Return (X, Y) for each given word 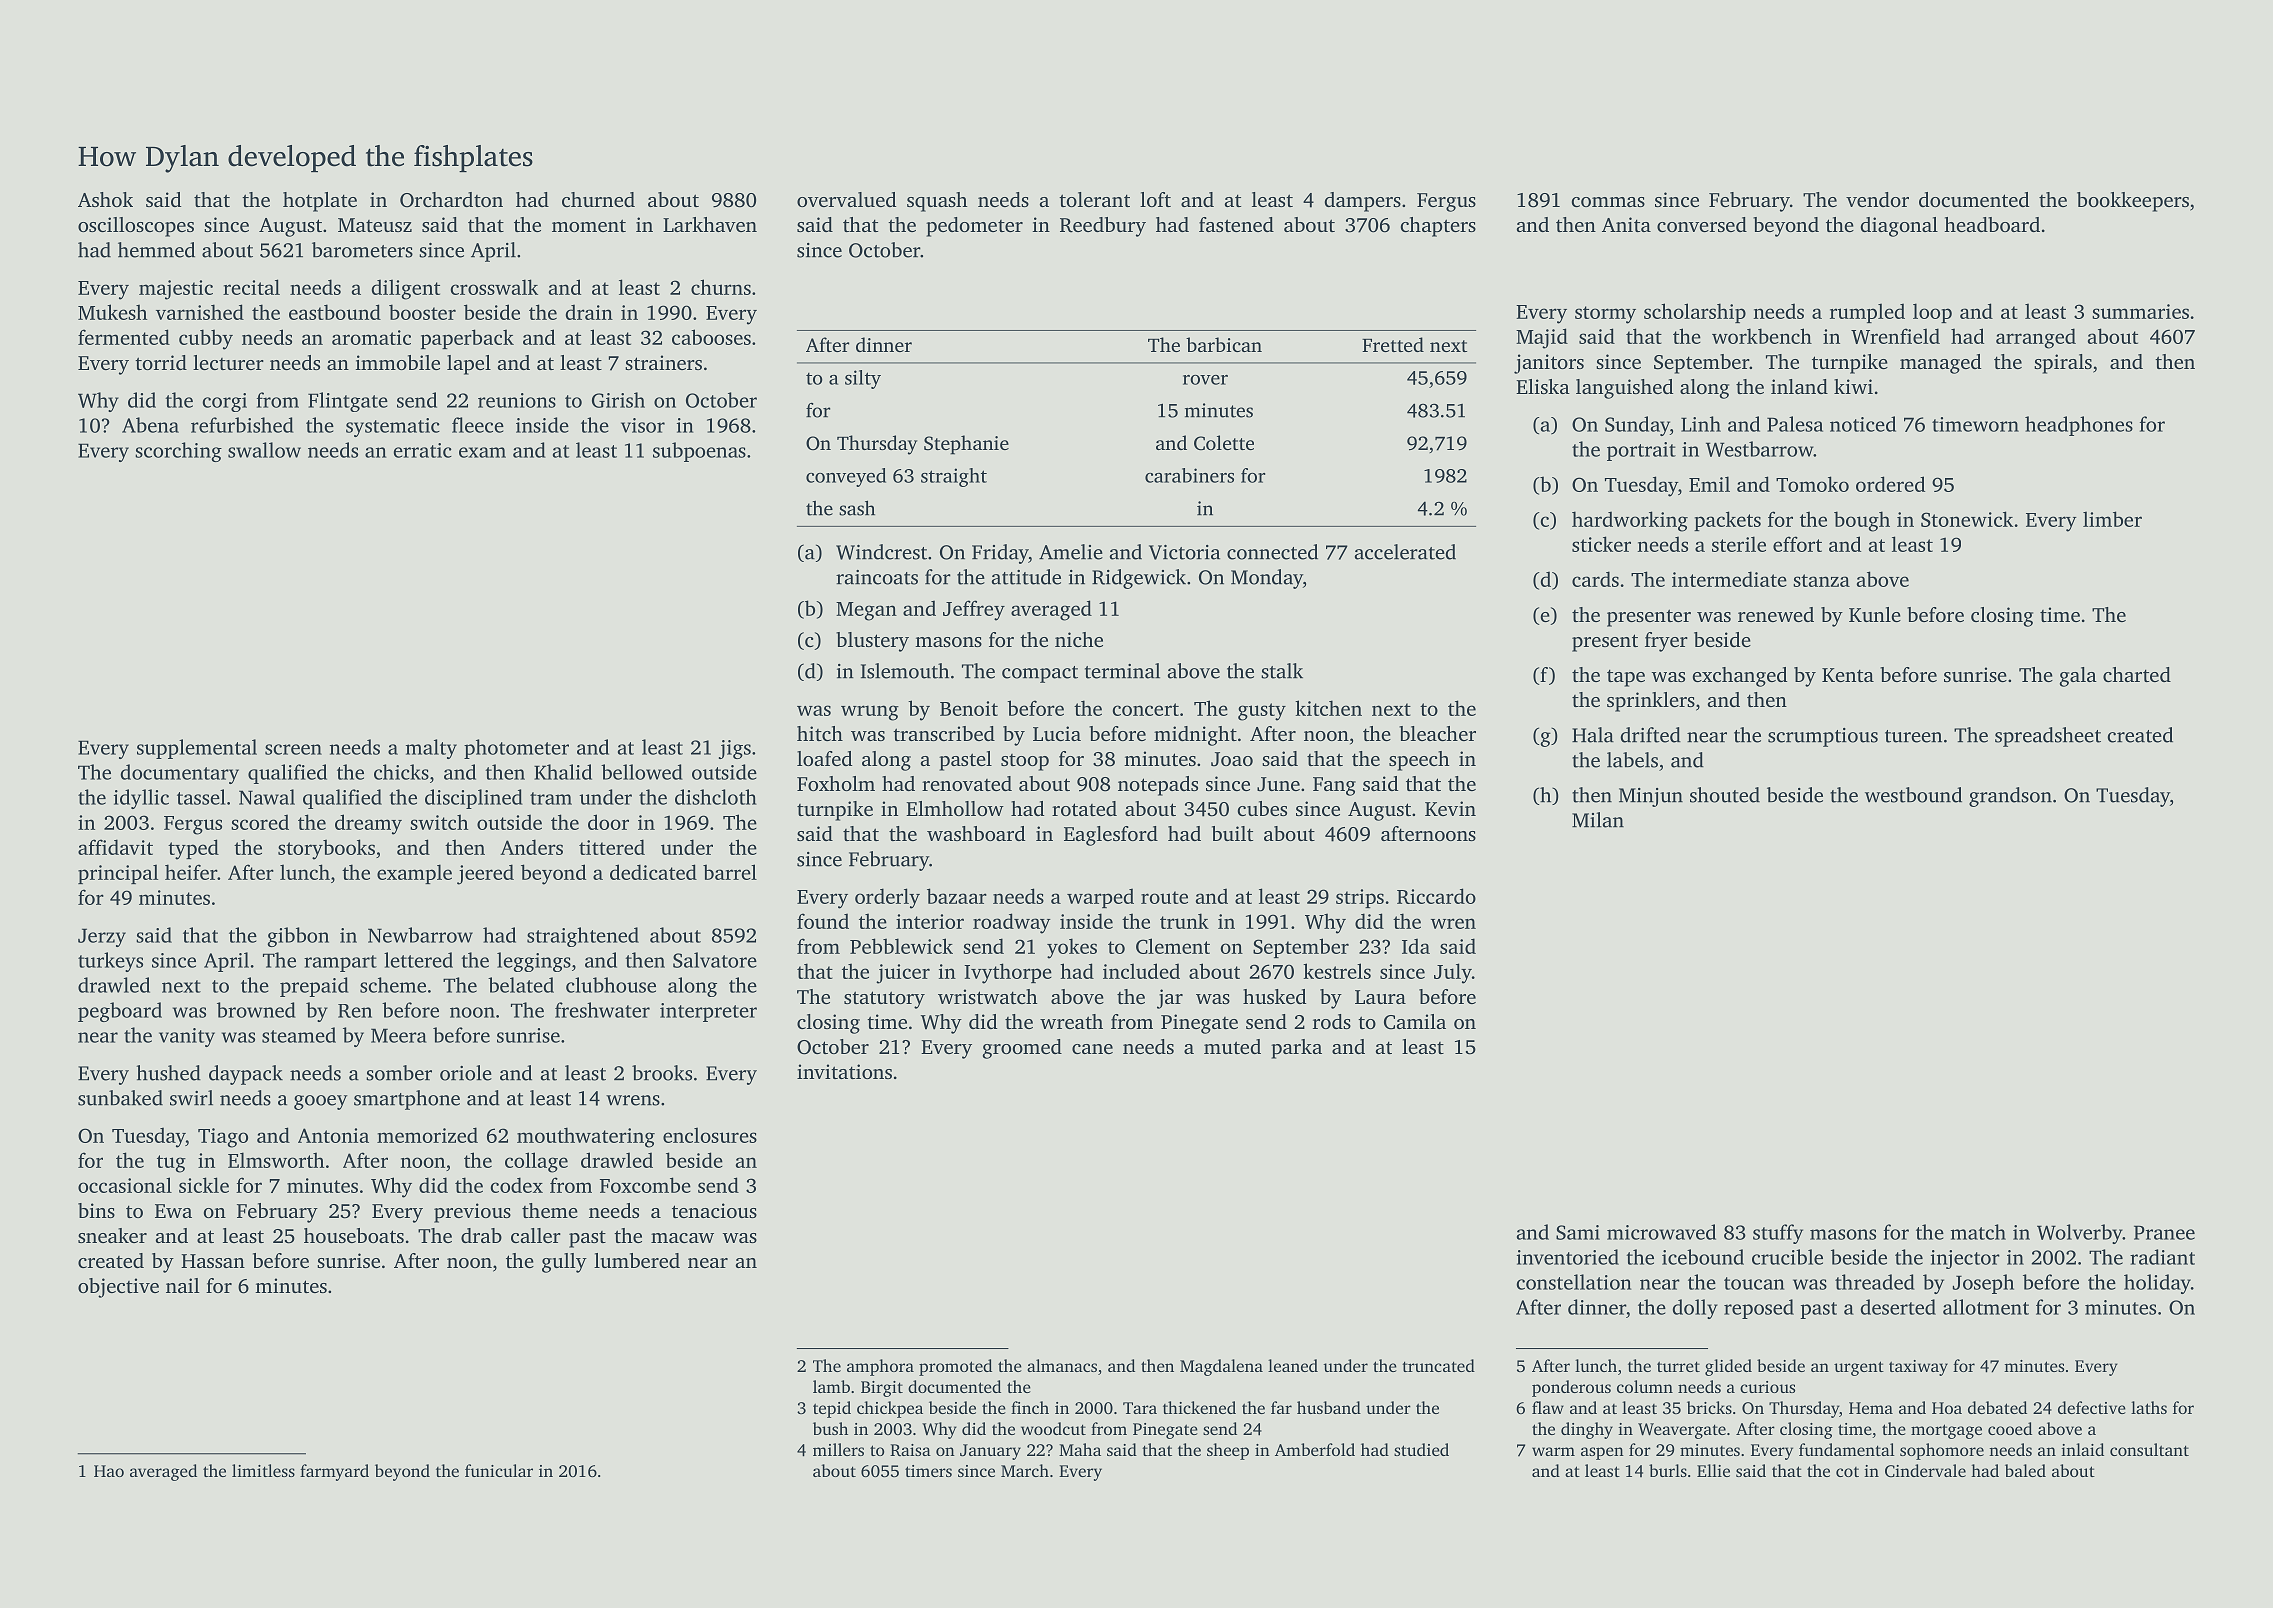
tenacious (714, 1210)
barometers (362, 250)
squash (937, 202)
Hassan (213, 1261)
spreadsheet (2048, 737)
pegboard (120, 1012)
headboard (1992, 224)
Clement (1173, 946)
